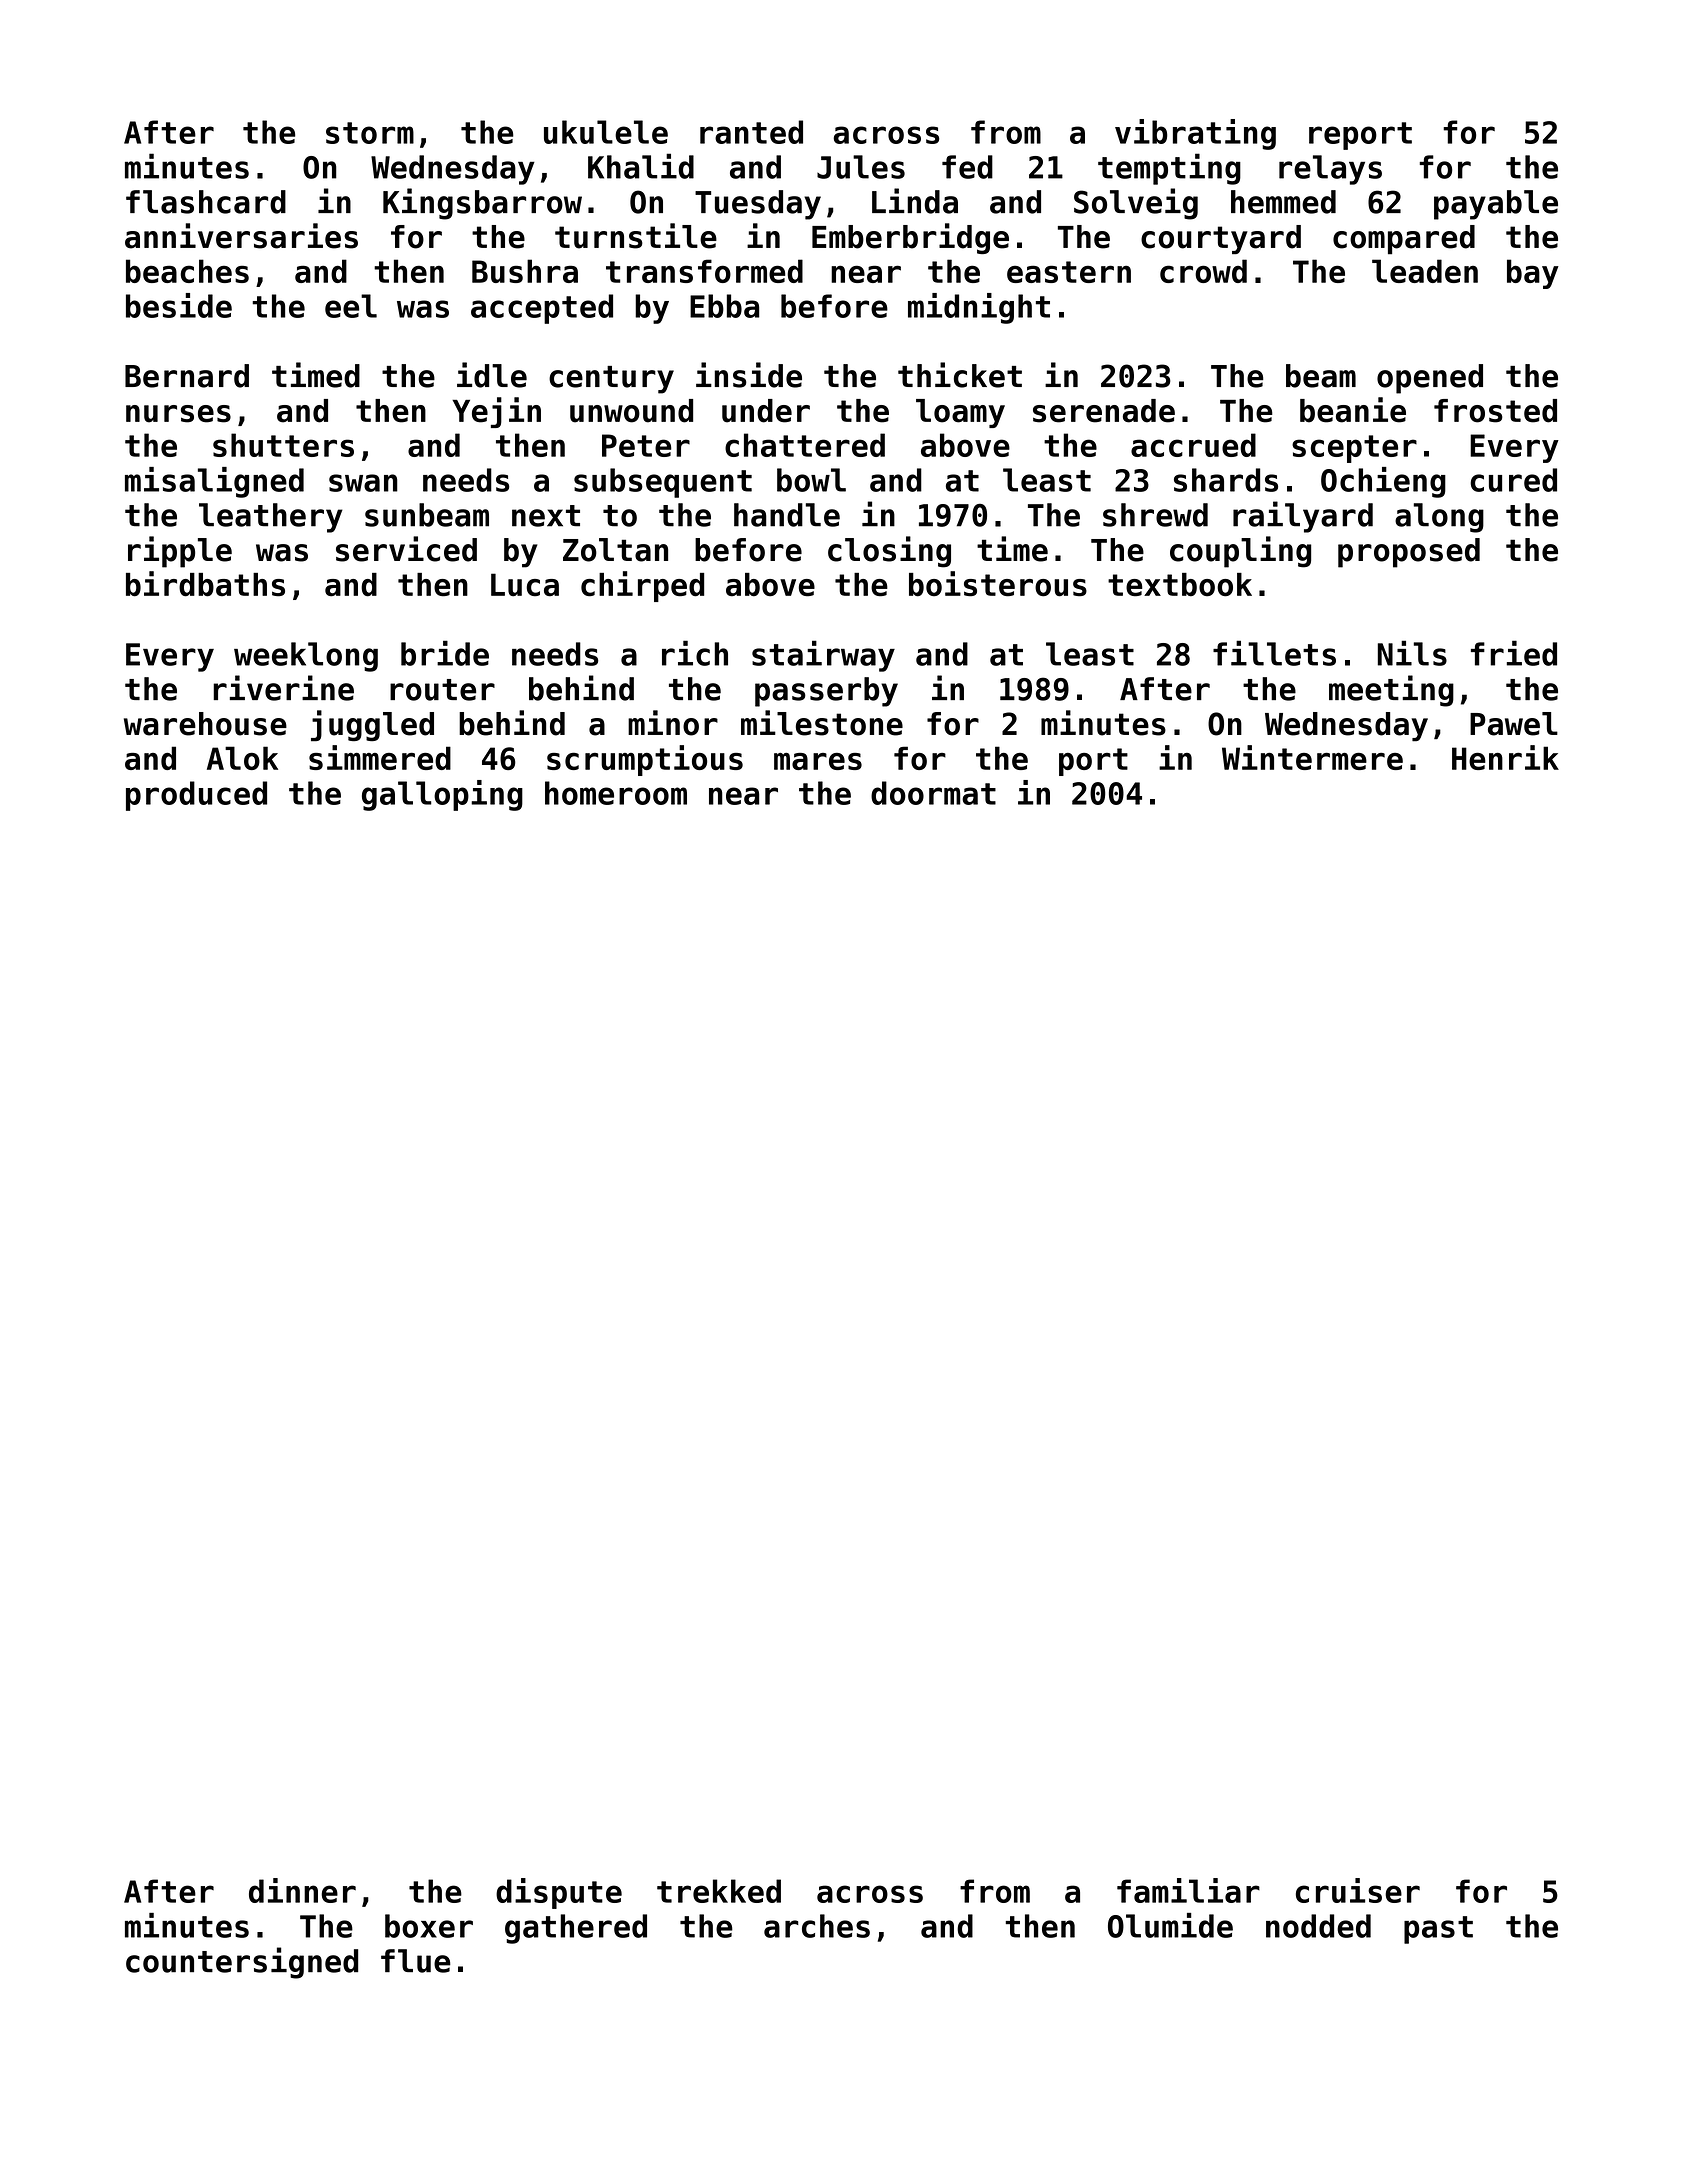 The width and height of the document is (1683, 2178). I want to click on storm, so click(370, 133).
